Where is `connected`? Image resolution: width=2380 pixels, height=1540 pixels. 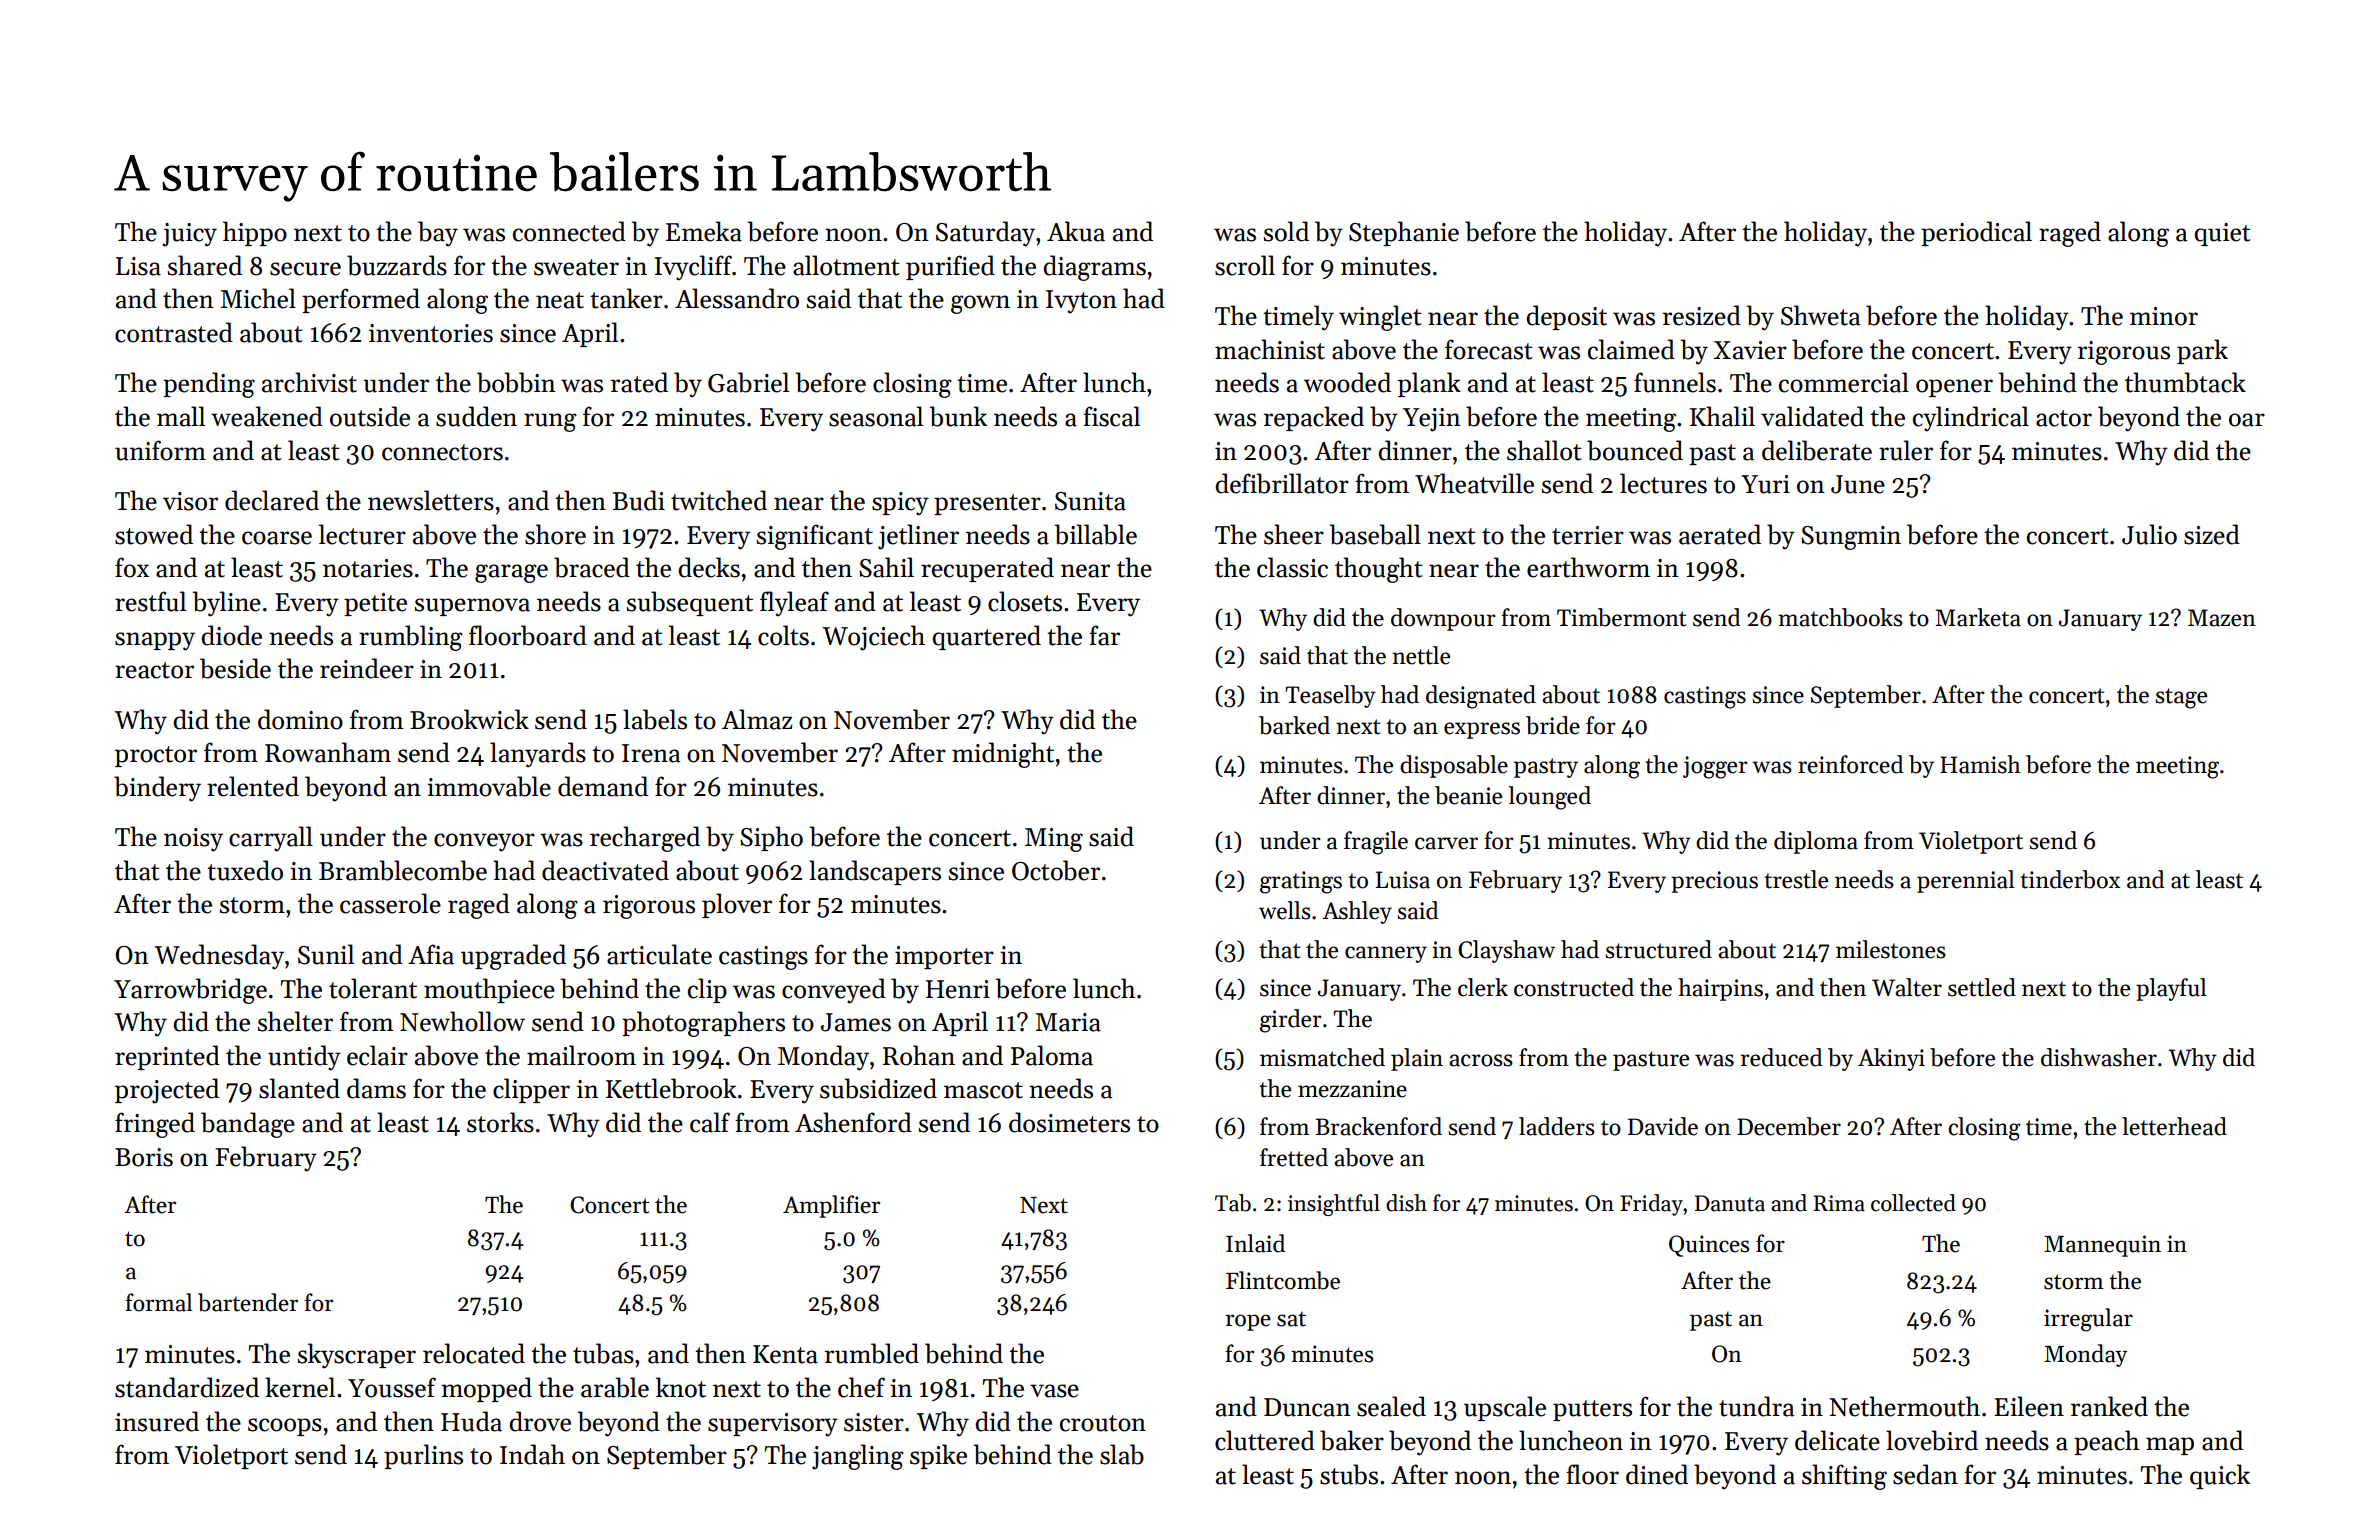 connected is located at coordinates (569, 231).
